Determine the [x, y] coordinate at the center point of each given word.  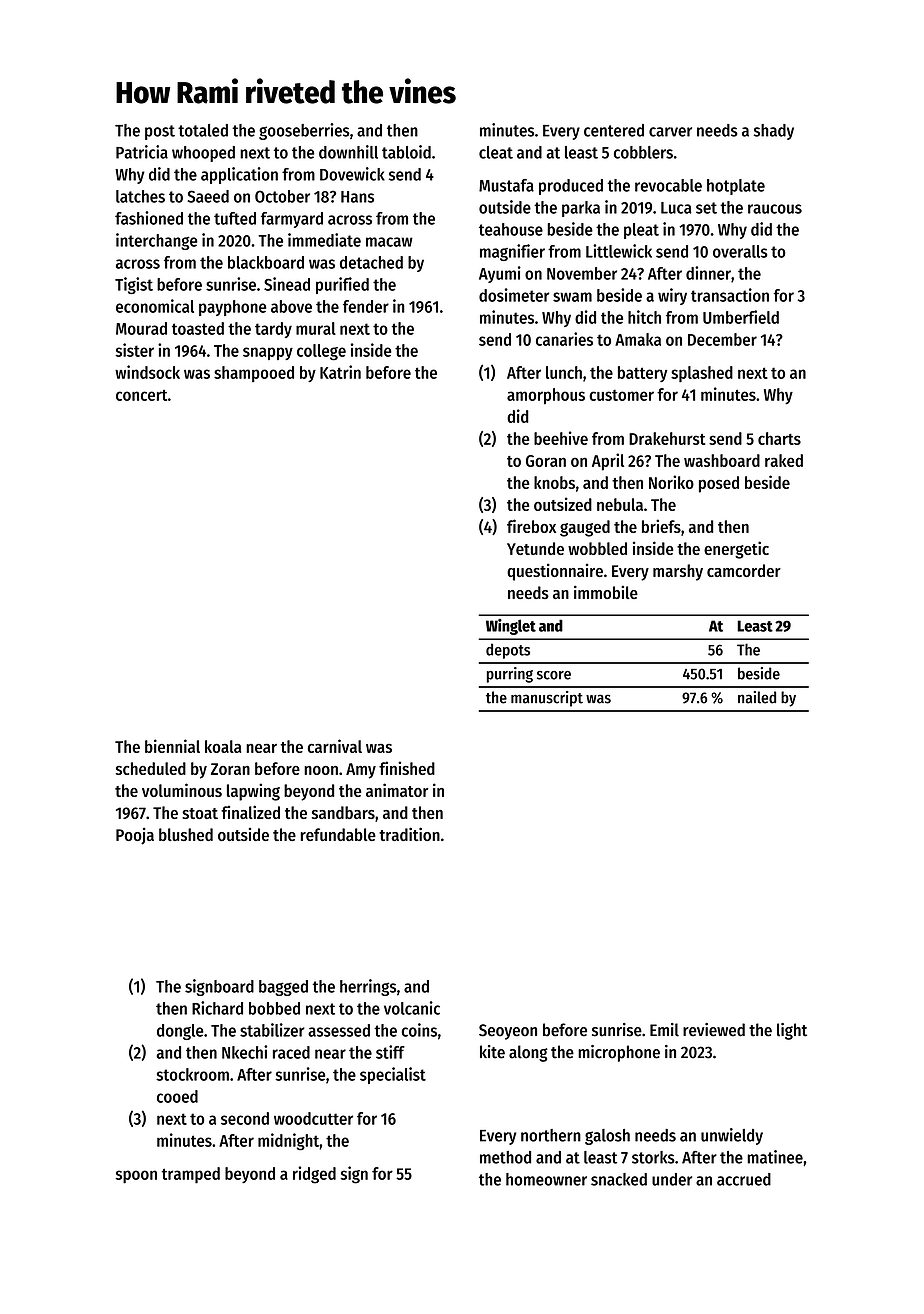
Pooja [135, 836]
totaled [203, 130]
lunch [564, 372]
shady [774, 132]
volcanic [412, 1008]
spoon [136, 1177]
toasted [198, 328]
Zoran [230, 769]
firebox [531, 526]
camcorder [744, 570]
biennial [172, 746]
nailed [757, 697]
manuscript [547, 699]
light [792, 1031]
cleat [496, 152]
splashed [702, 374]
